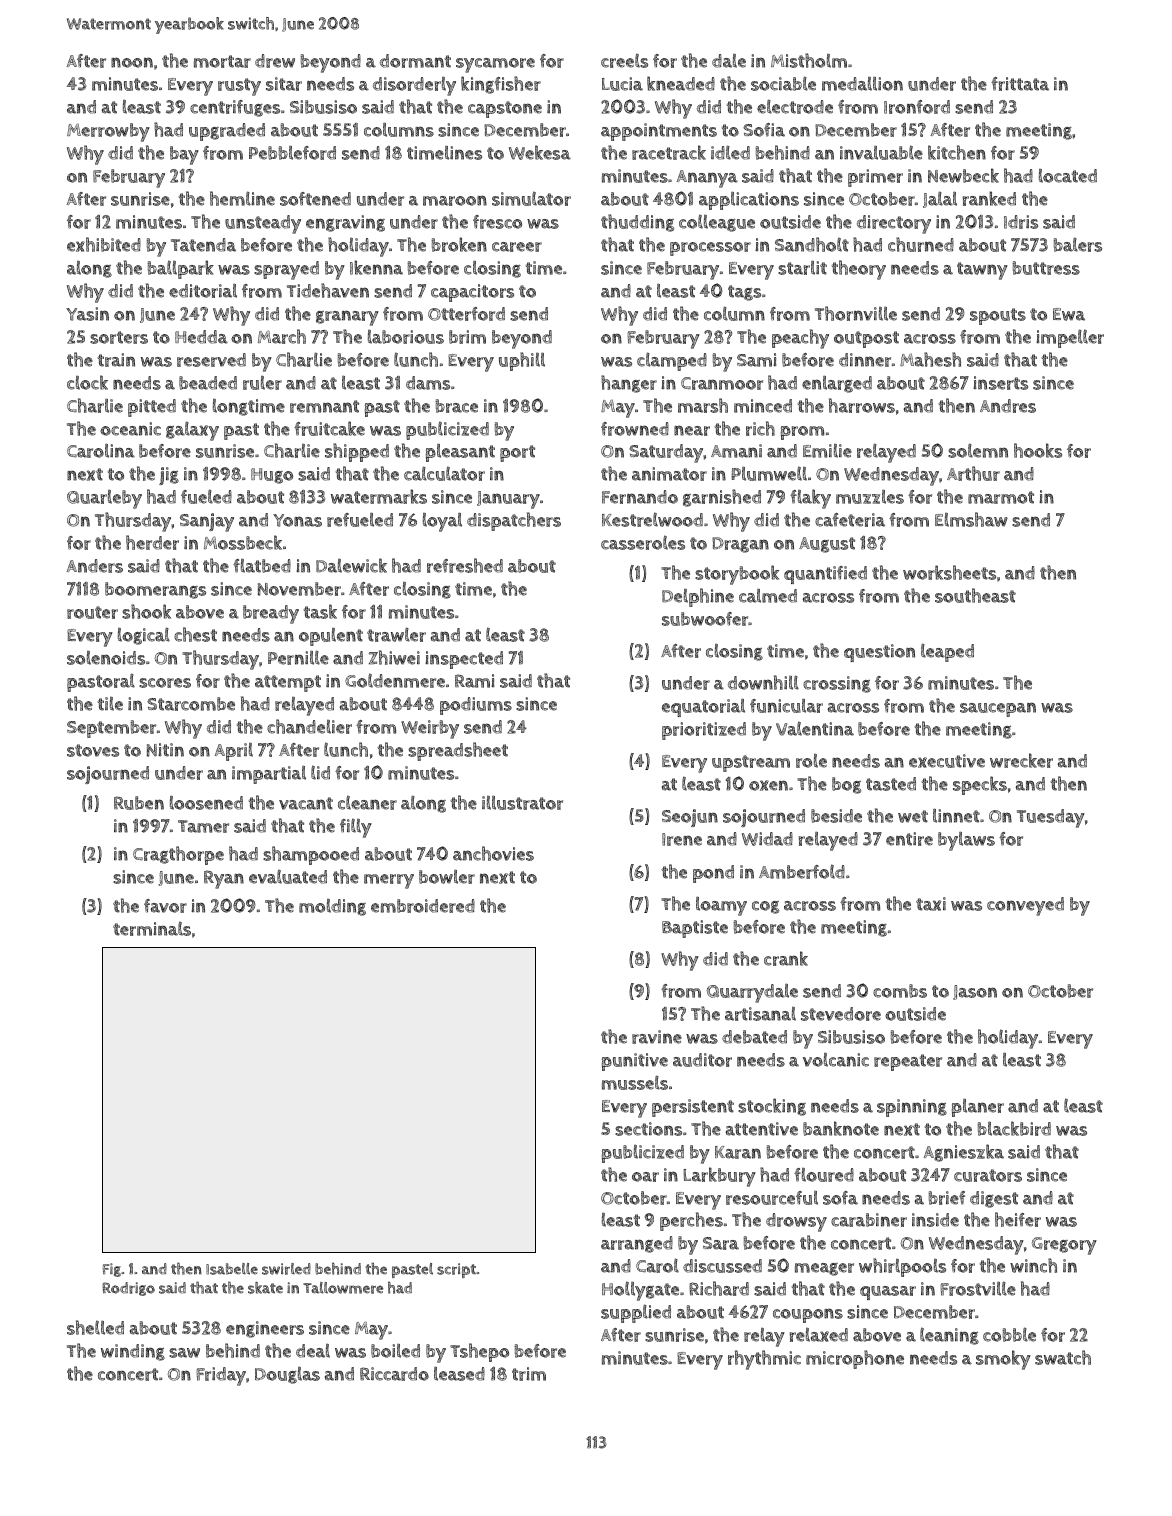 This screenshot has height=1516, width=1172. I want to click on Yonas, so click(297, 520).
